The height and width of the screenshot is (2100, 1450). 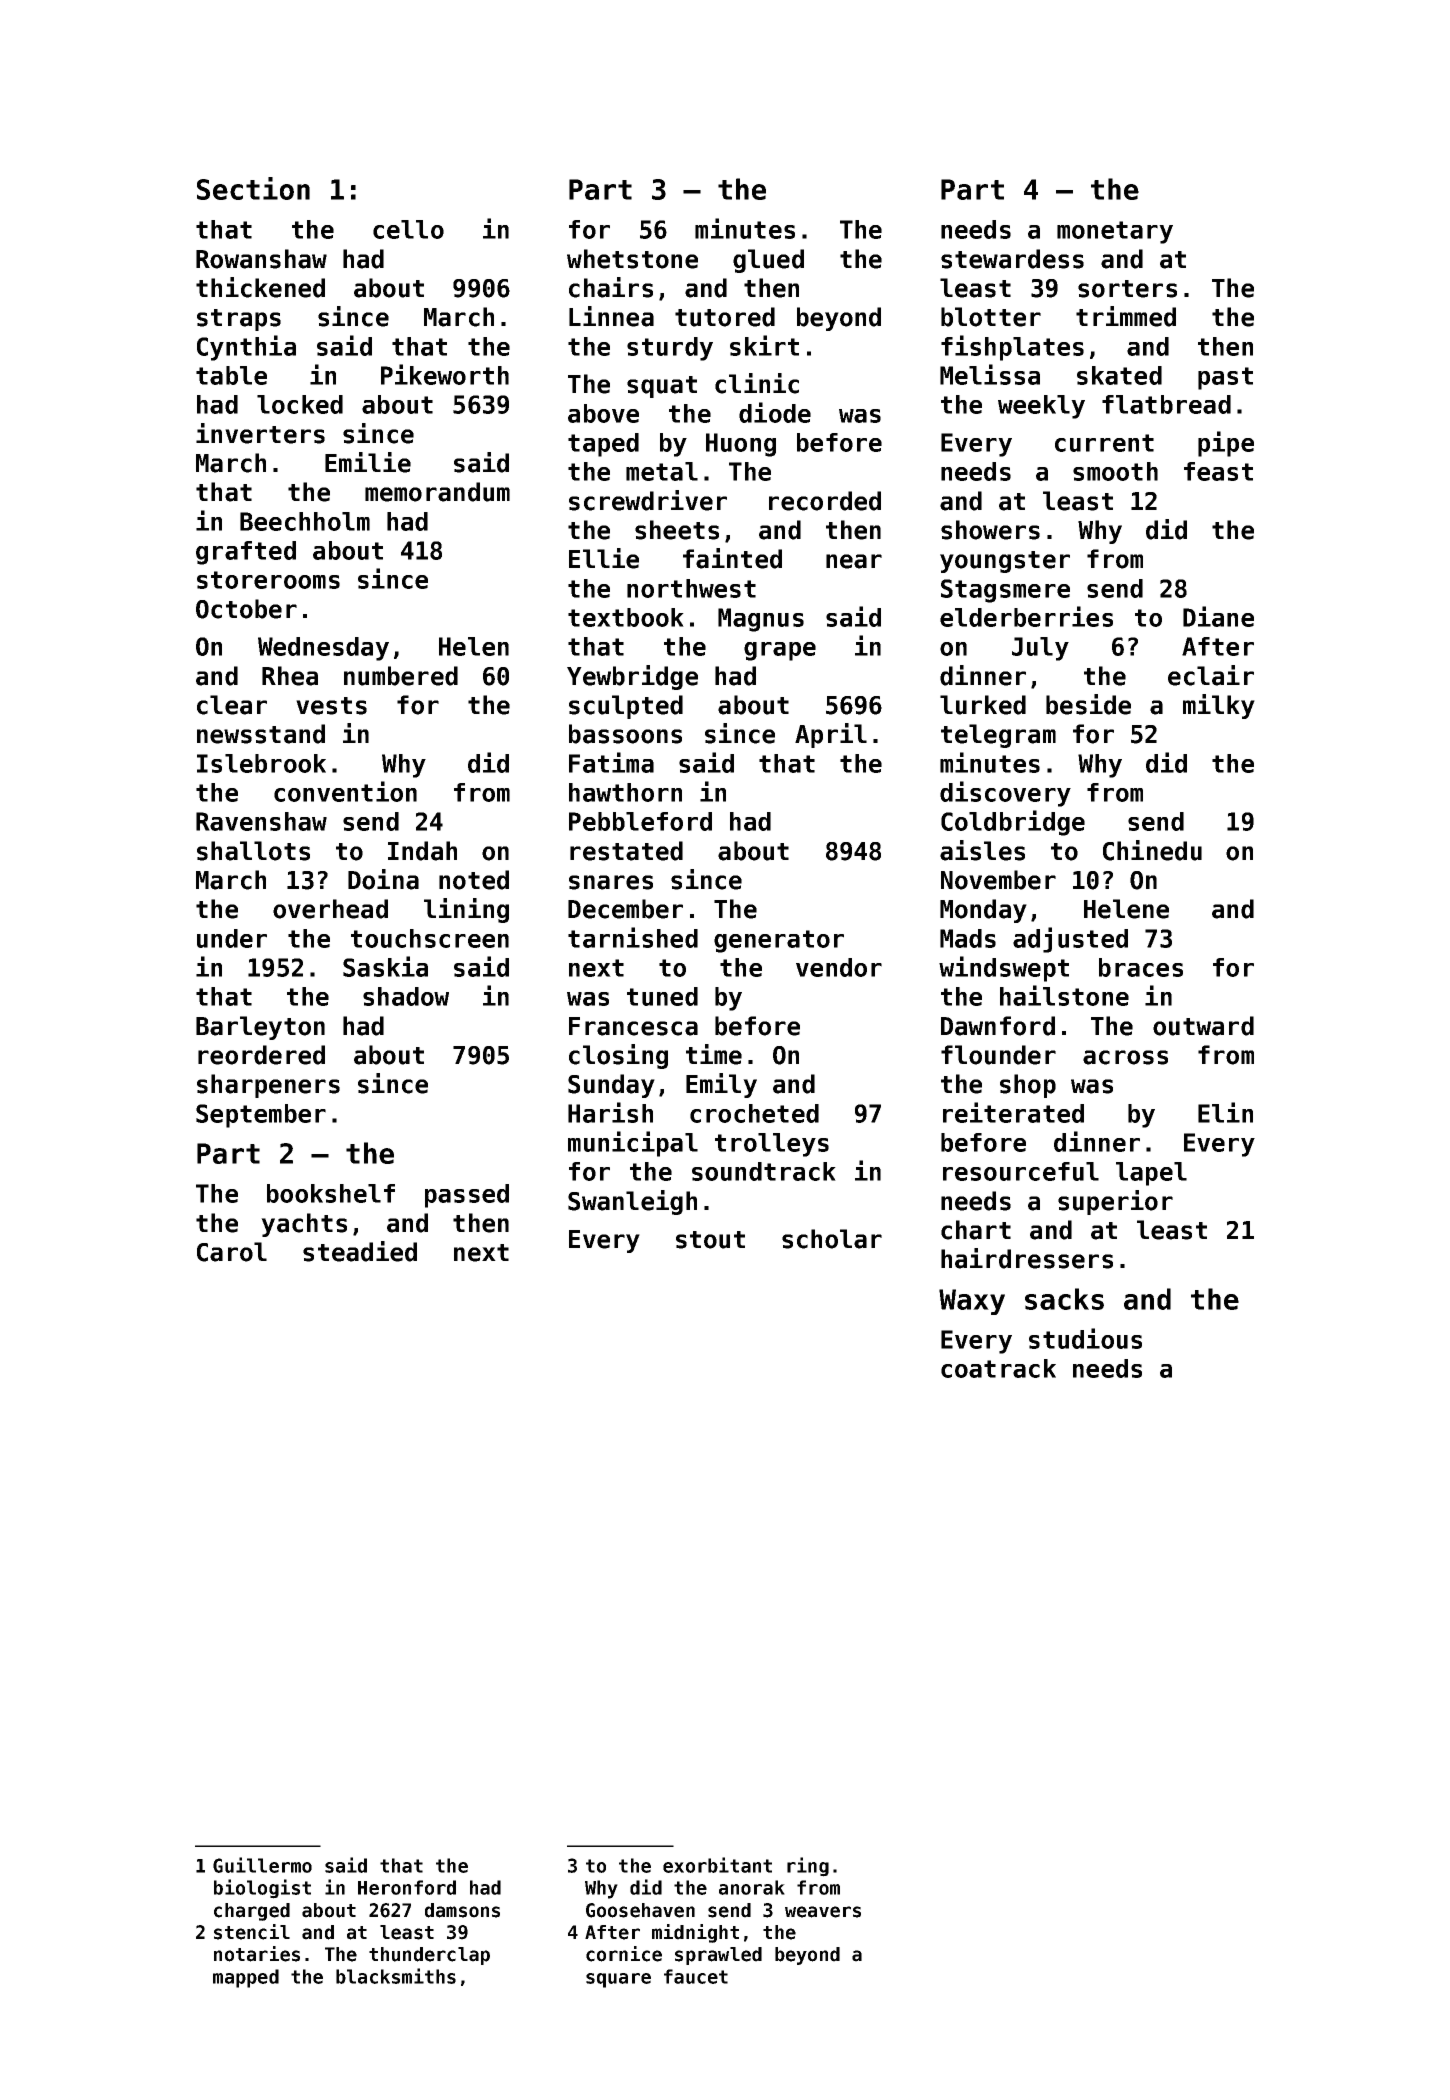 What do you see at coordinates (360, 1251) in the screenshot?
I see `steadied` at bounding box center [360, 1251].
